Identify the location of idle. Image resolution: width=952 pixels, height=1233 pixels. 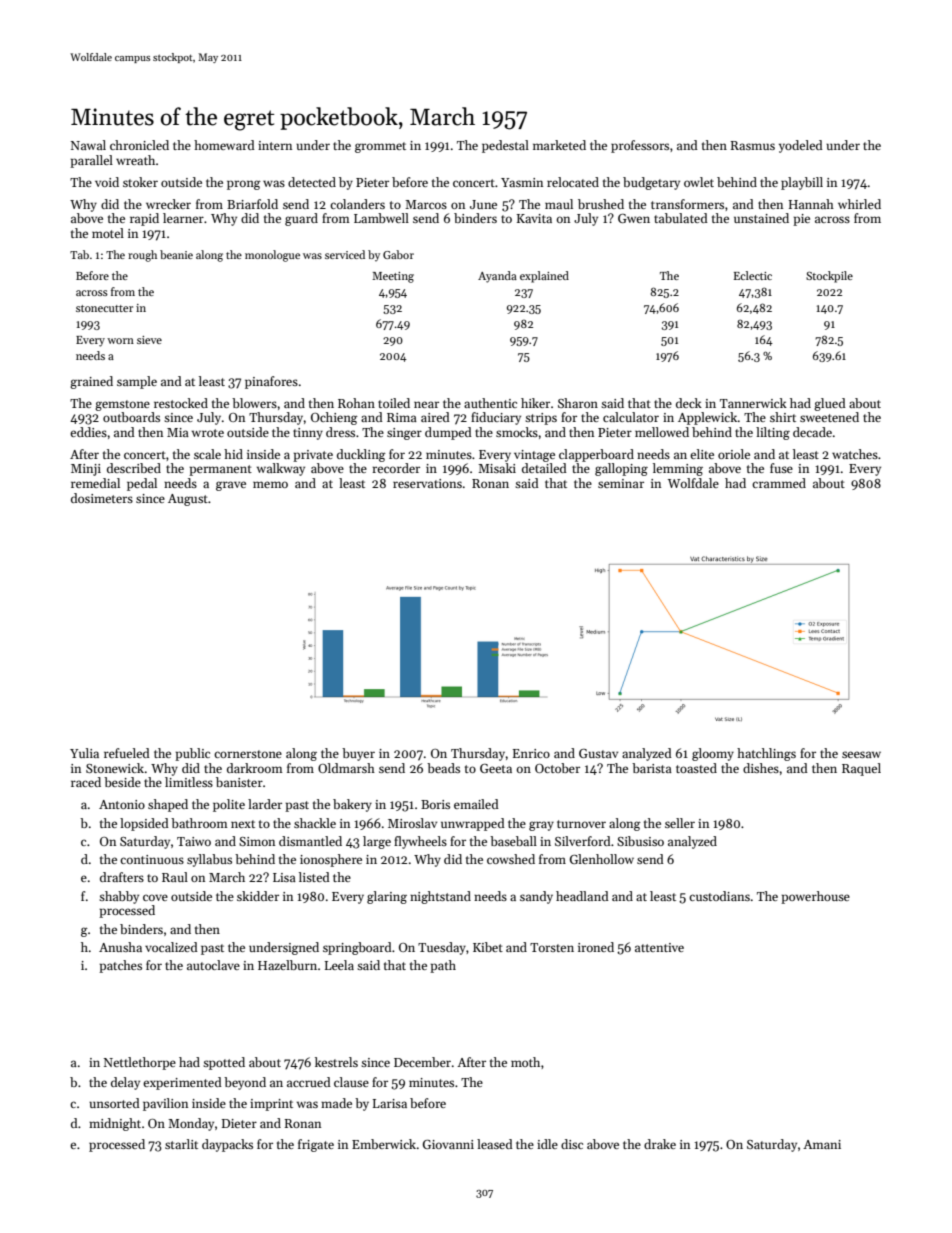
(547, 1144).
